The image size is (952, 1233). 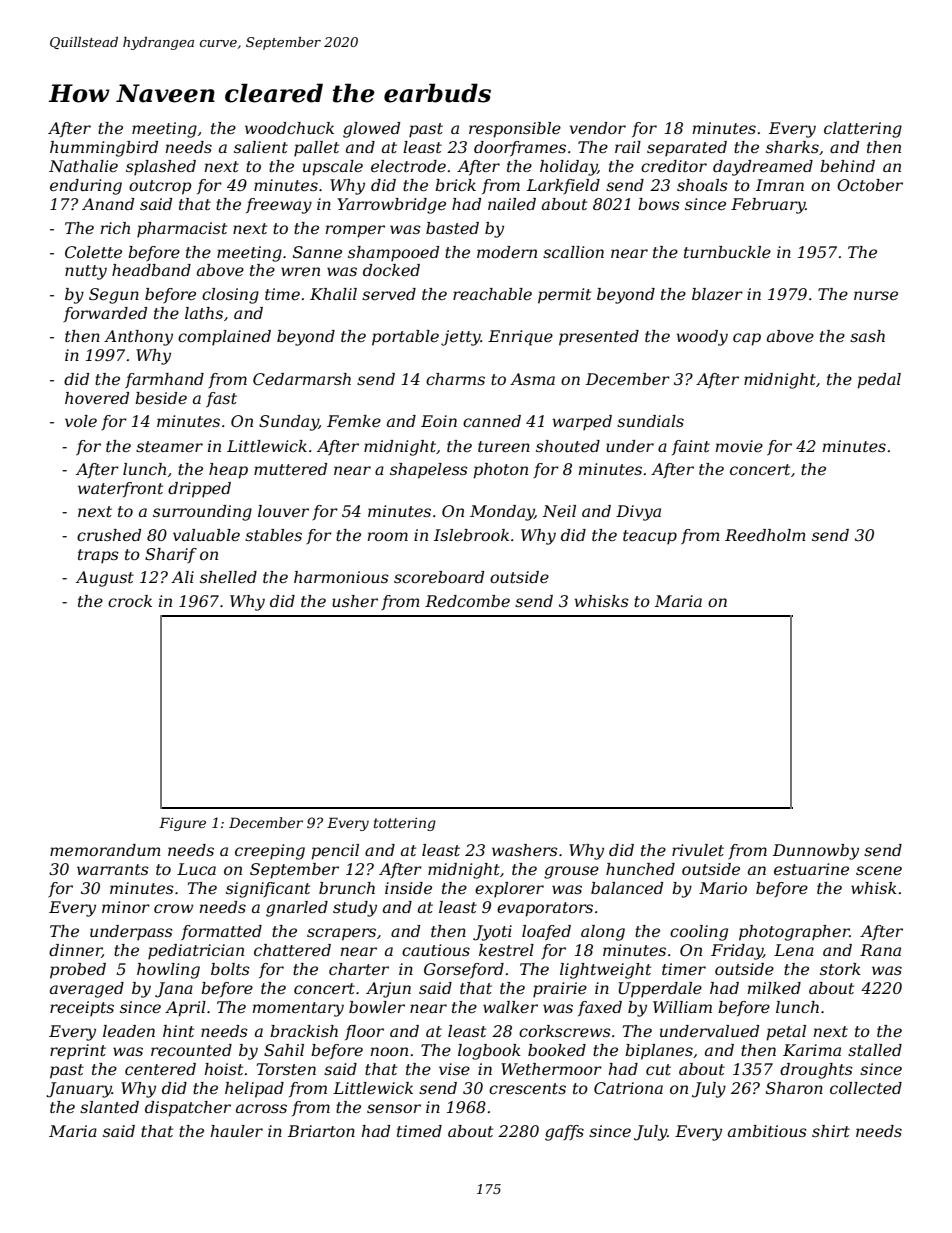 What do you see at coordinates (394, 1108) in the screenshot?
I see `sensor` at bounding box center [394, 1108].
